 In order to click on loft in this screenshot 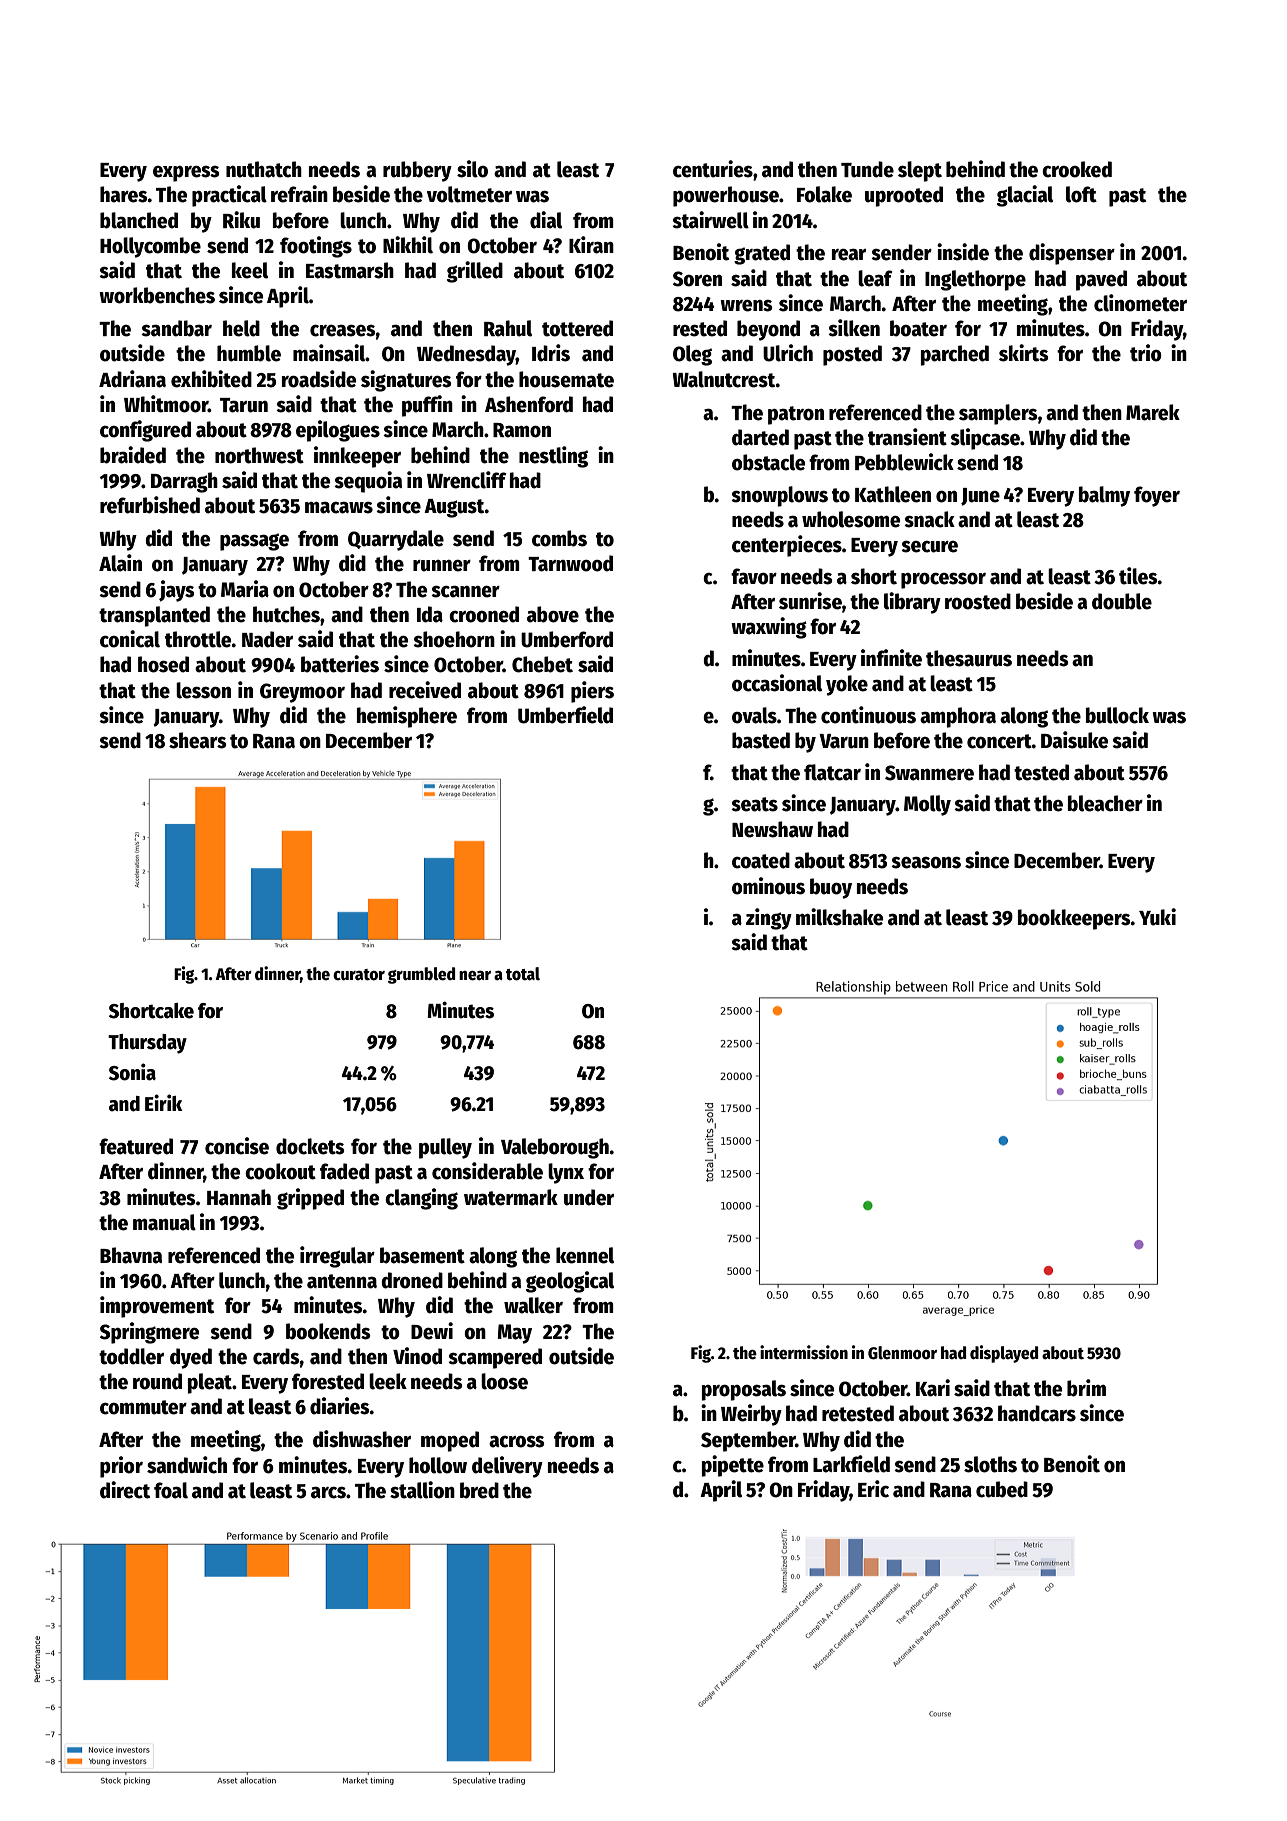, I will do `click(1081, 194)`.
